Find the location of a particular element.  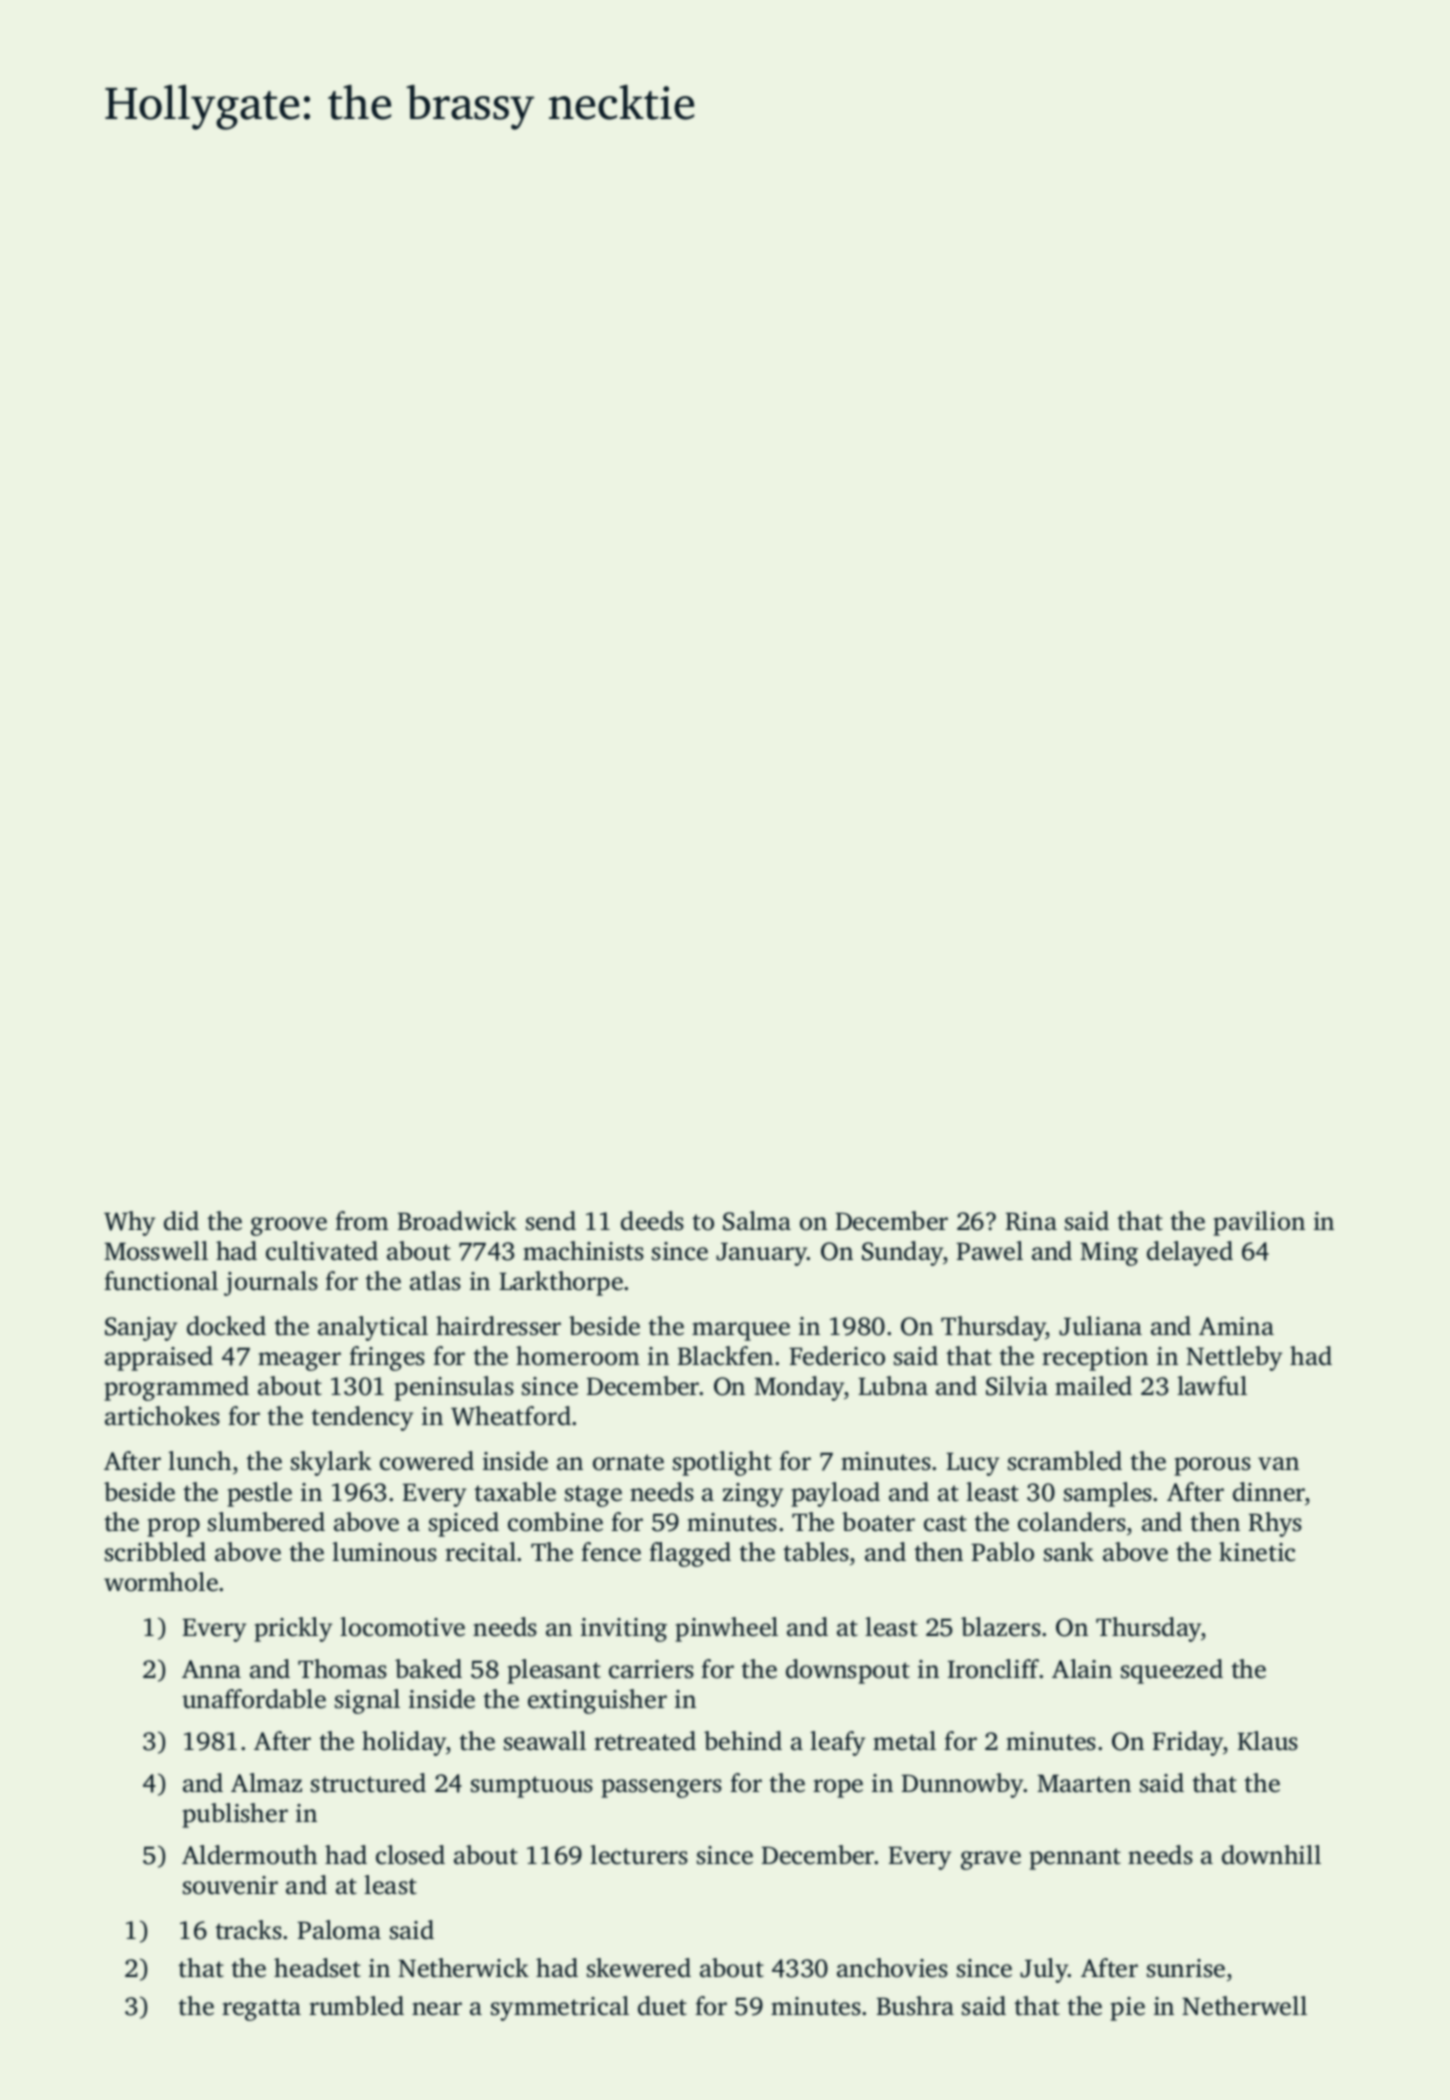

publisher is located at coordinates (235, 1815).
